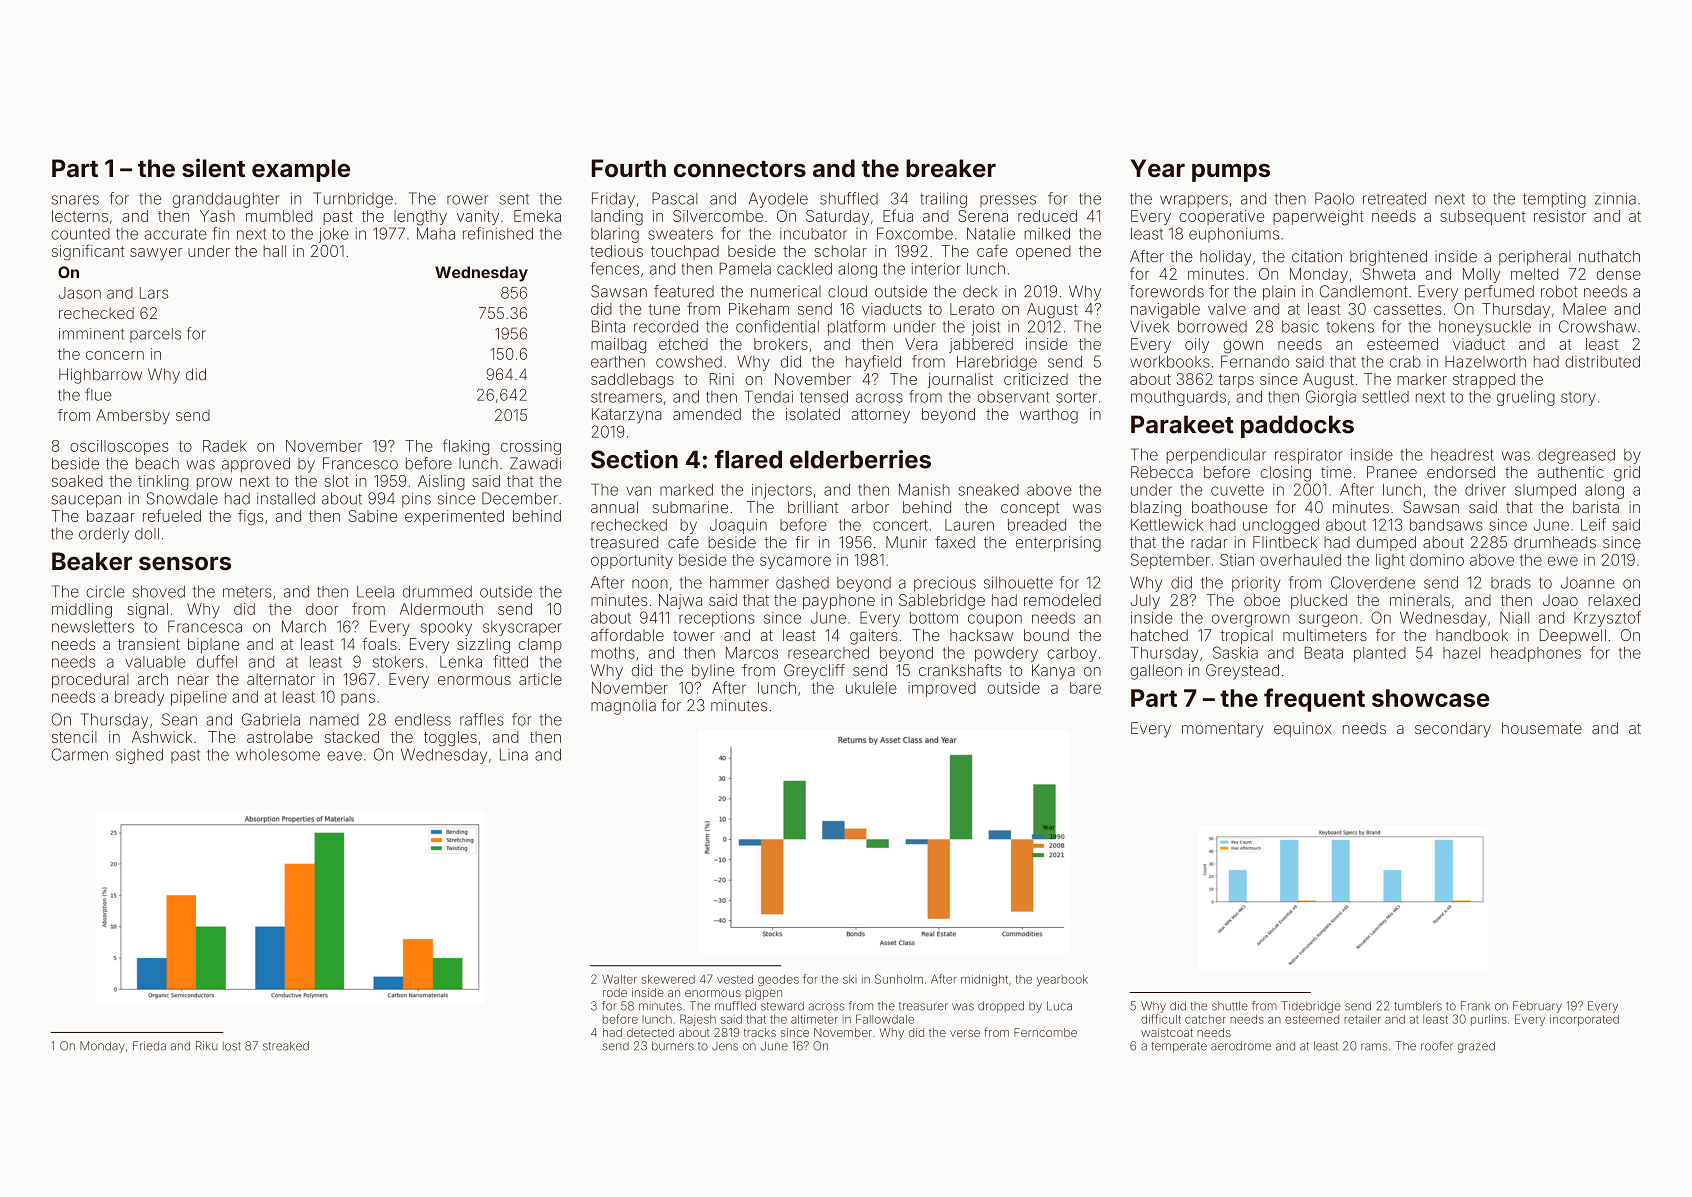 Image resolution: width=1692 pixels, height=1197 pixels. Describe the element at coordinates (286, 1046) in the screenshot. I see `streaked` at that location.
